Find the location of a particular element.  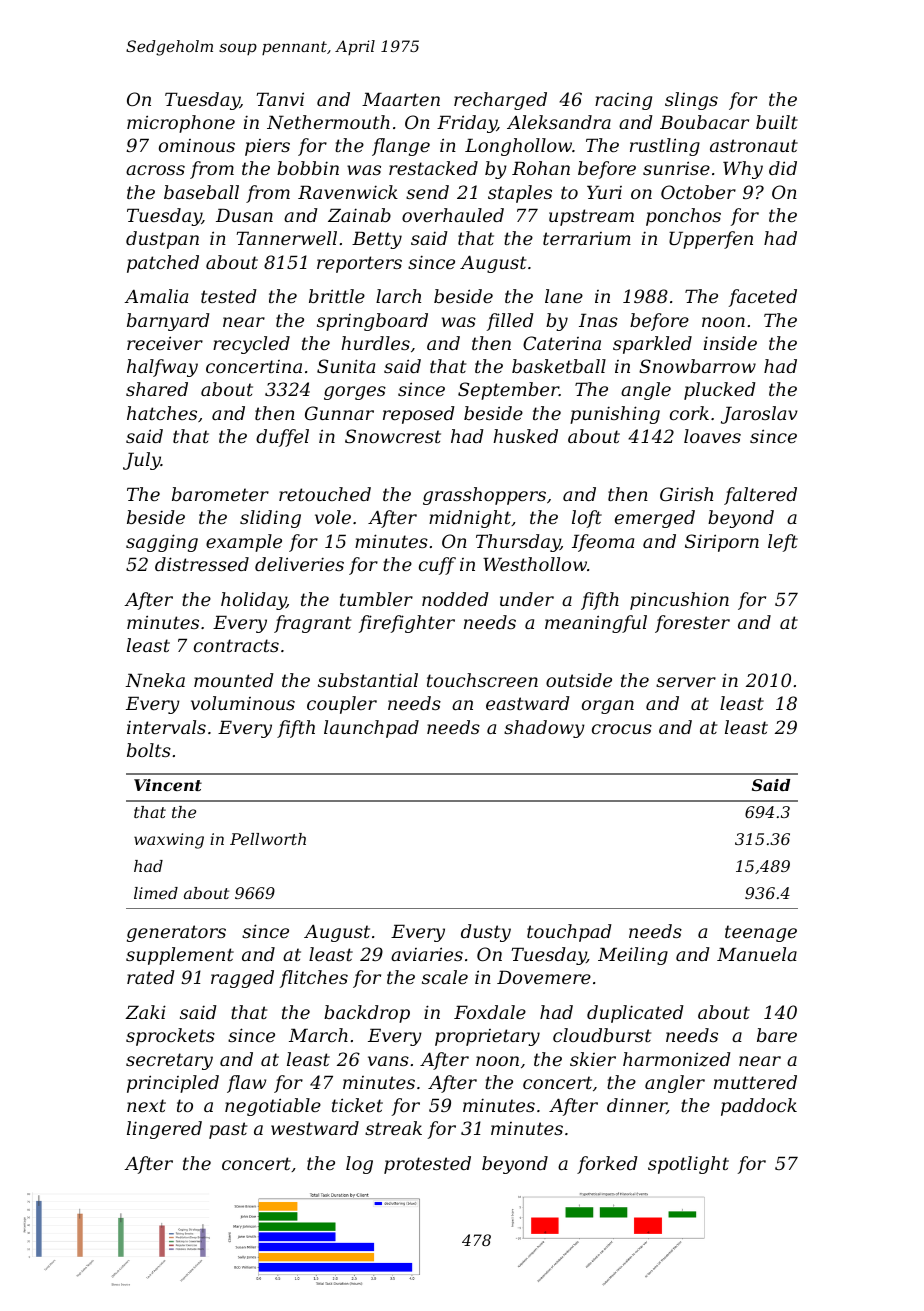

Girish is located at coordinates (686, 494).
